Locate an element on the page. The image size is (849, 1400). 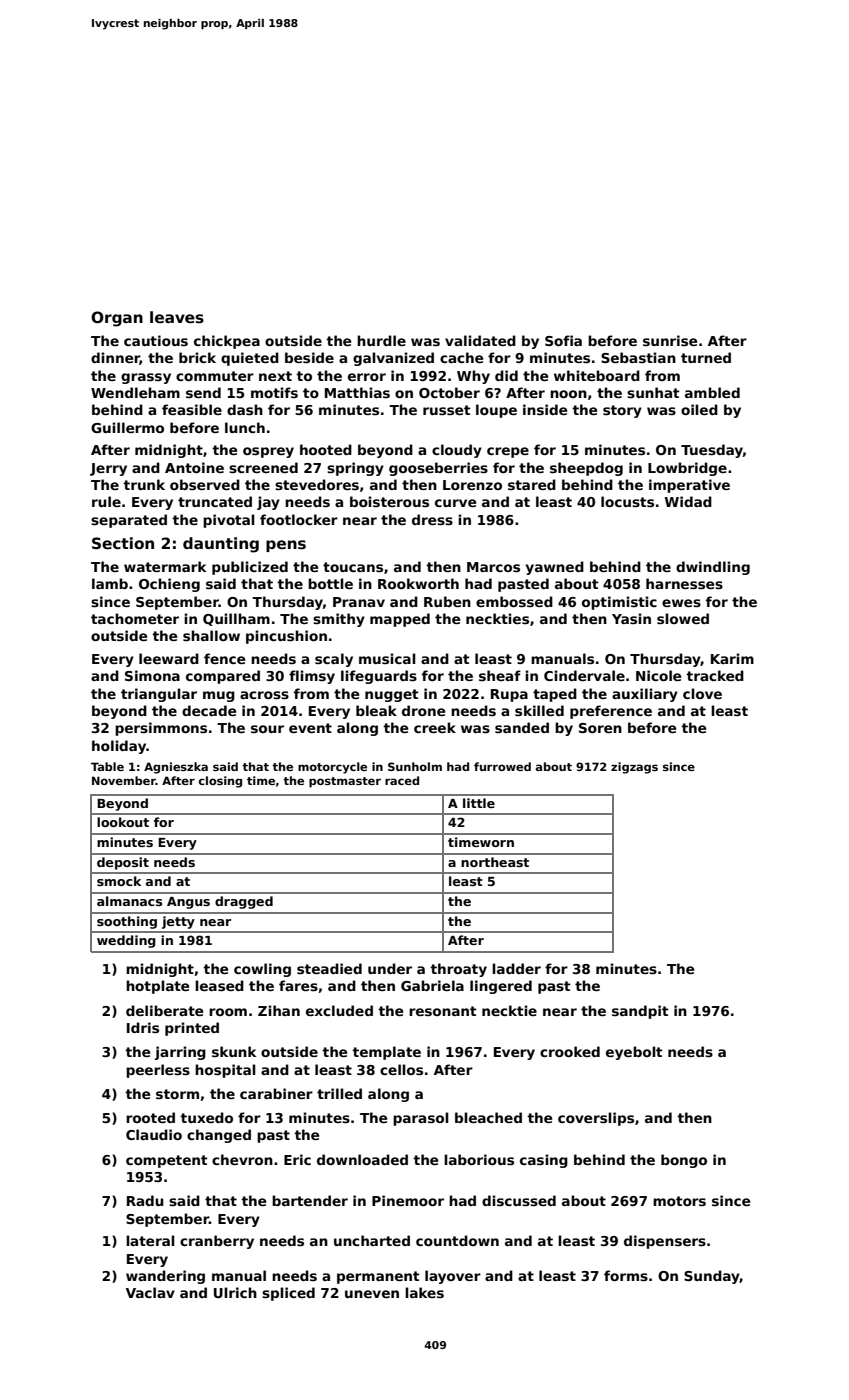
Eric is located at coordinates (297, 1159).
